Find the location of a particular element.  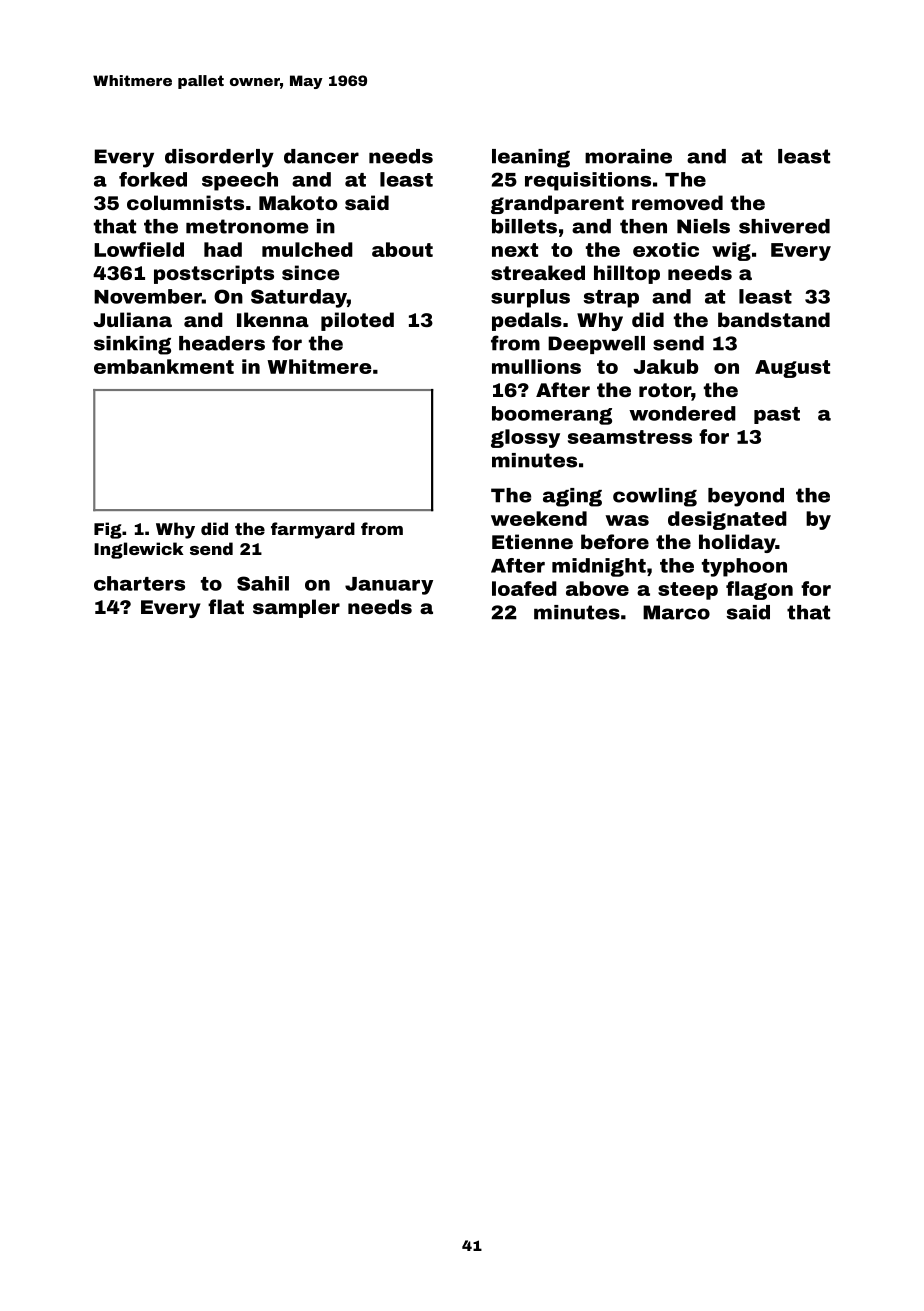

farmyard is located at coordinates (313, 530).
